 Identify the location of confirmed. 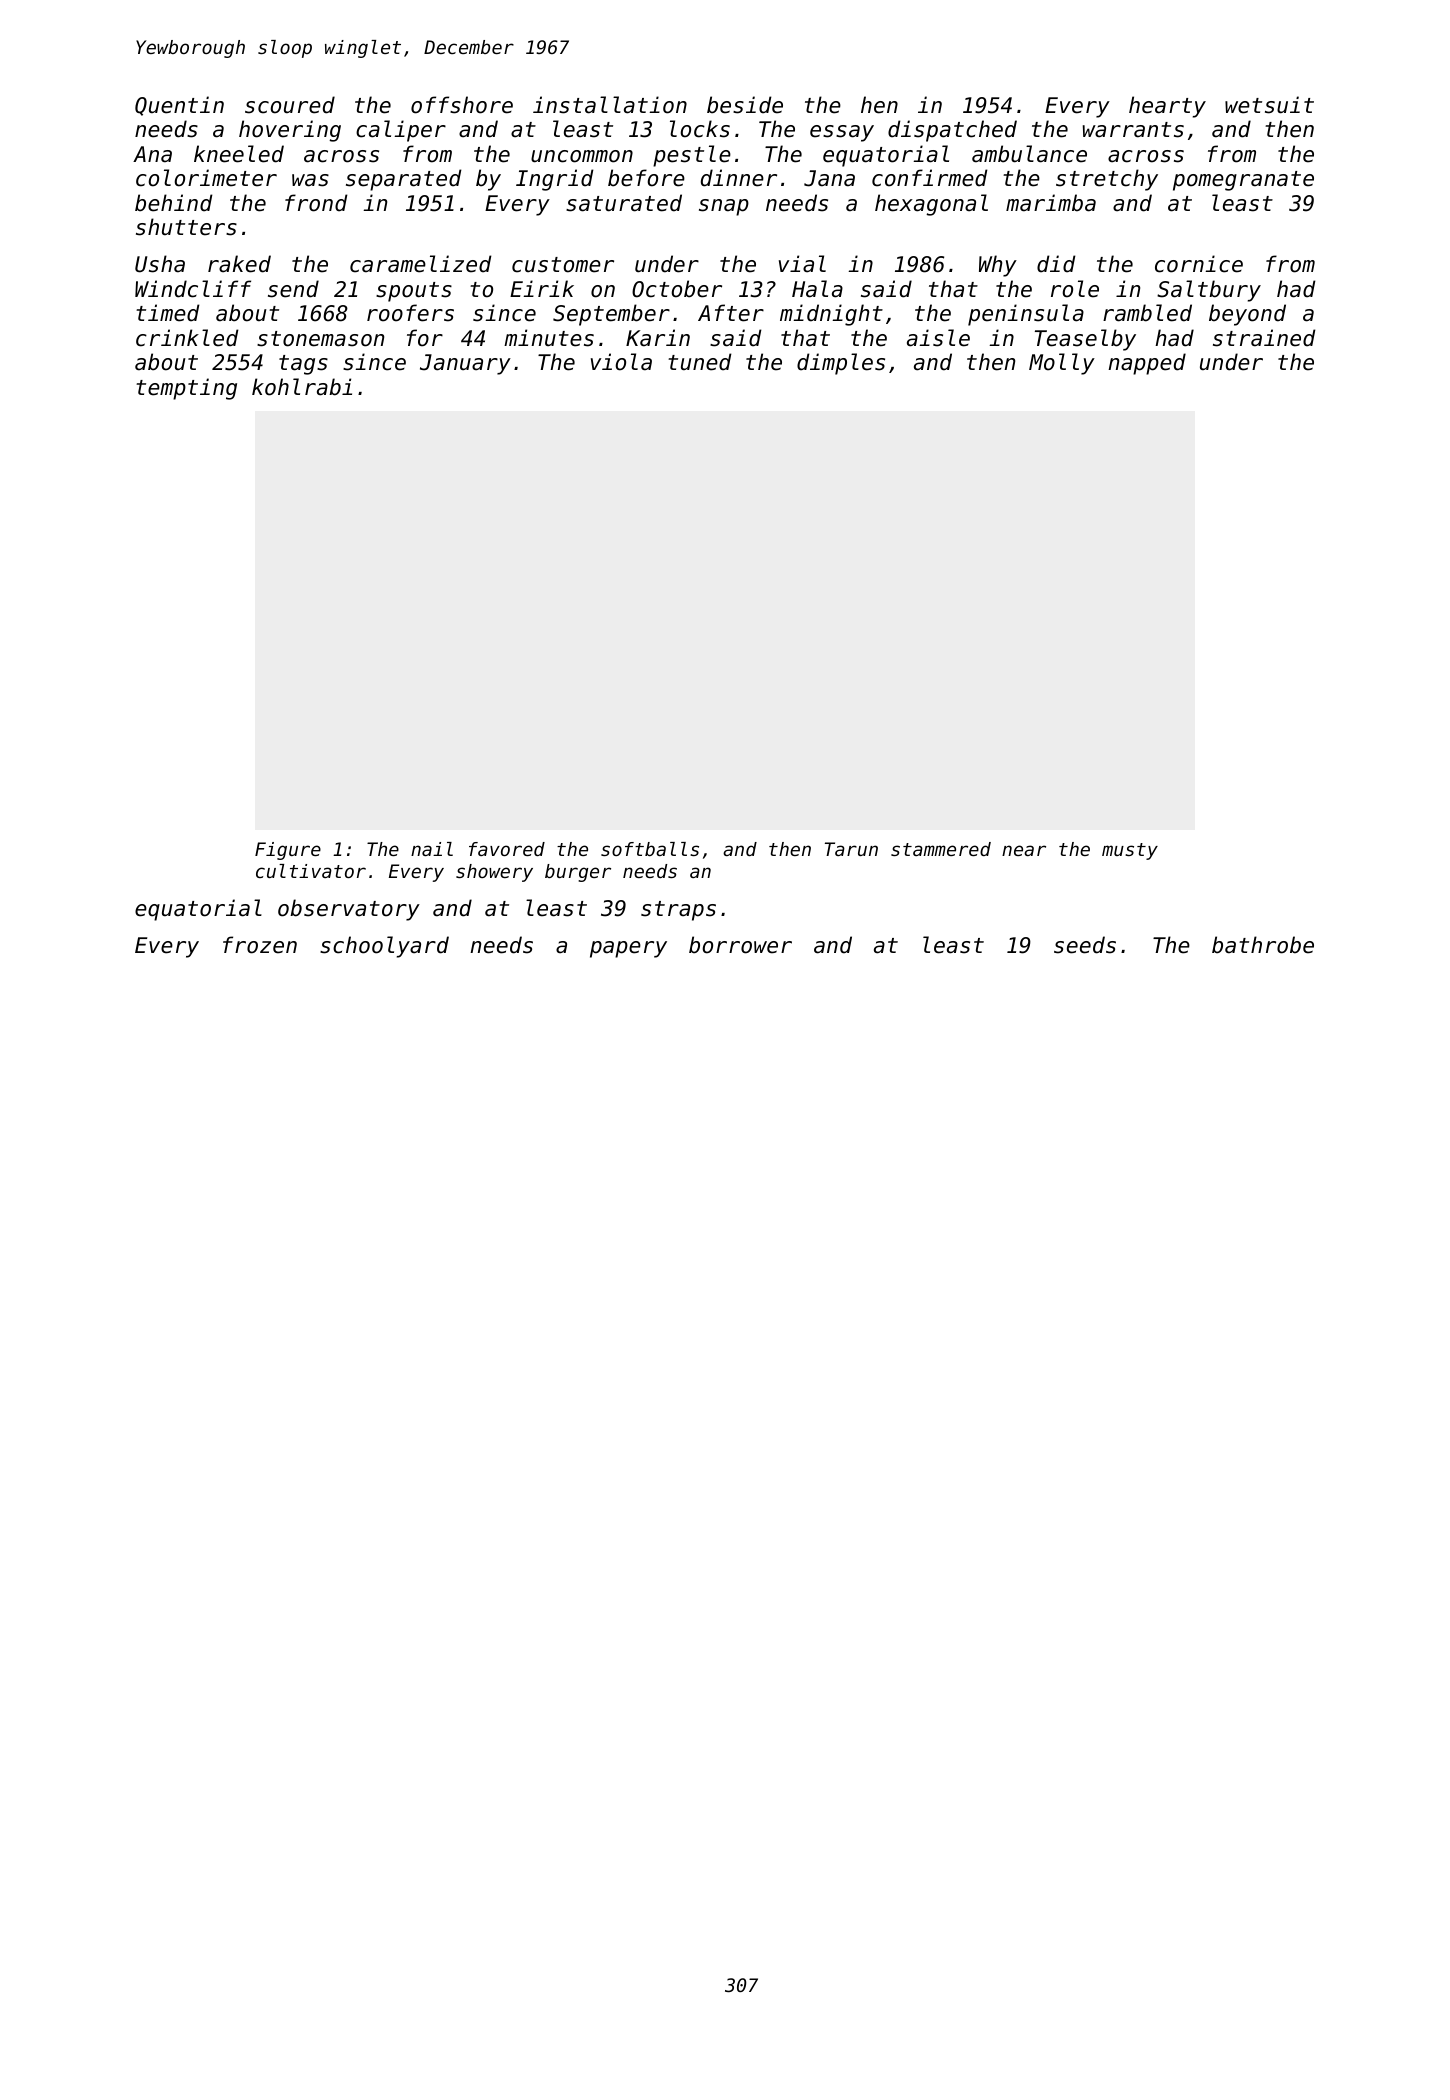
(930, 178).
